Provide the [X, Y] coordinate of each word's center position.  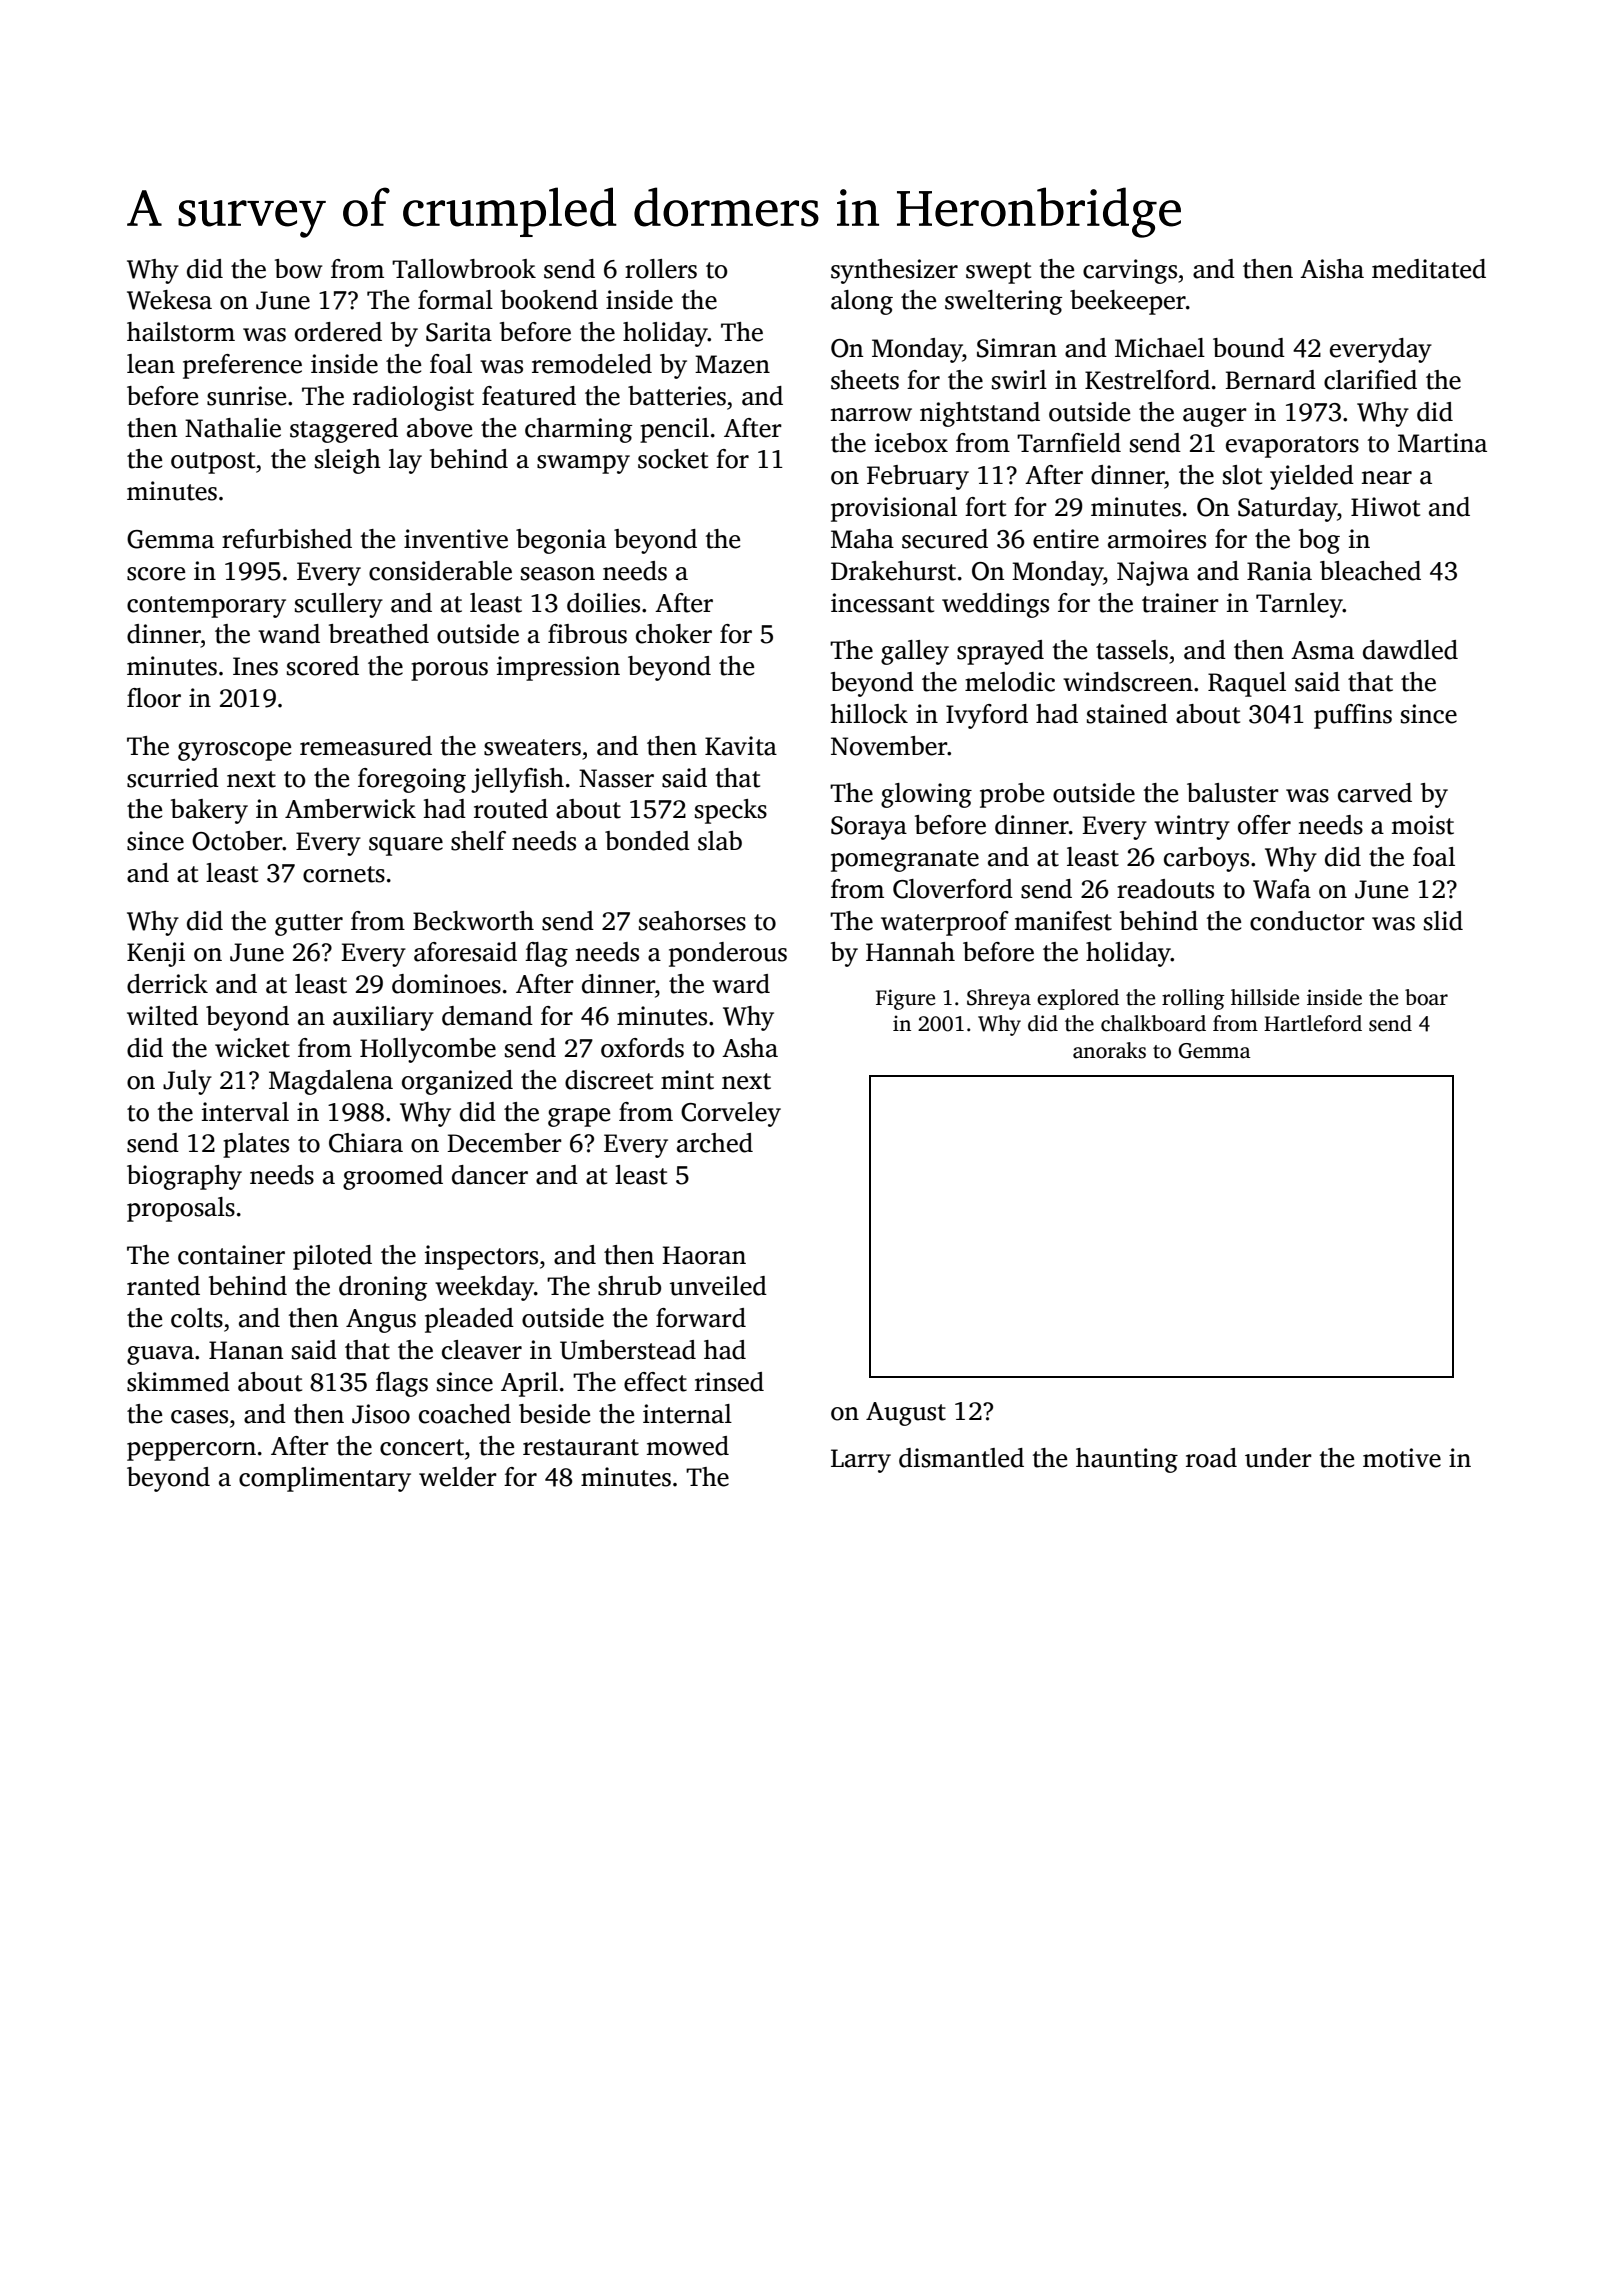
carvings [1130, 271]
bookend [549, 300]
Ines [255, 666]
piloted [332, 1257]
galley [915, 652]
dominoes [446, 984]
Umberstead [628, 1350]
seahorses [692, 921]
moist [1423, 825]
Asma [1322, 650]
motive [1402, 1458]
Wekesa [169, 300]
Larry [861, 1461]
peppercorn [191, 1451]
